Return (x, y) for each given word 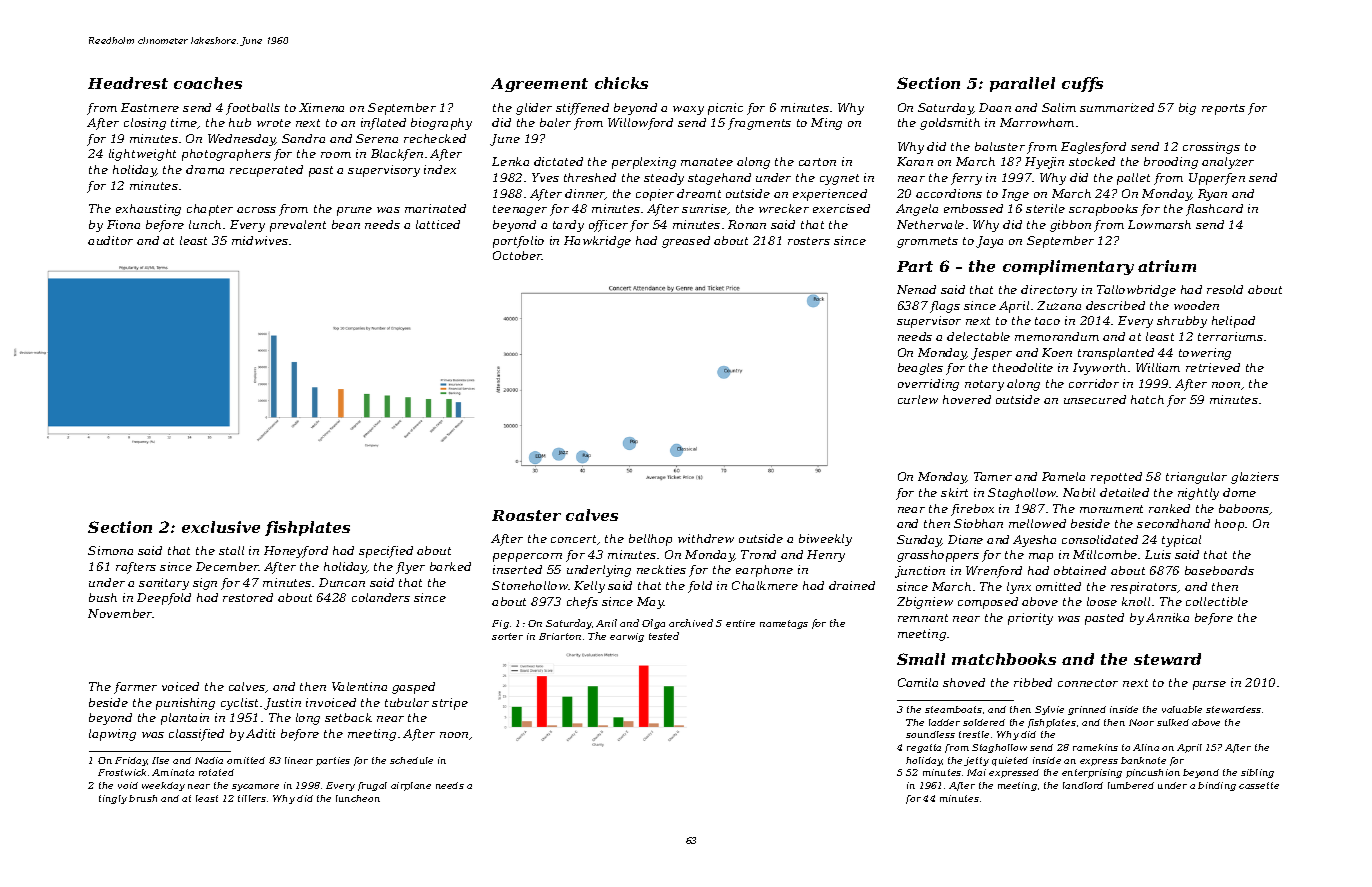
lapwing (112, 735)
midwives (260, 240)
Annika (1167, 617)
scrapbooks (1103, 210)
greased (686, 242)
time (184, 123)
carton (817, 162)
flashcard (1214, 210)
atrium (1167, 266)
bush (103, 597)
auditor (110, 240)
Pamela (1063, 476)
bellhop (650, 540)
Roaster (526, 515)
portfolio (518, 242)
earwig (627, 637)
